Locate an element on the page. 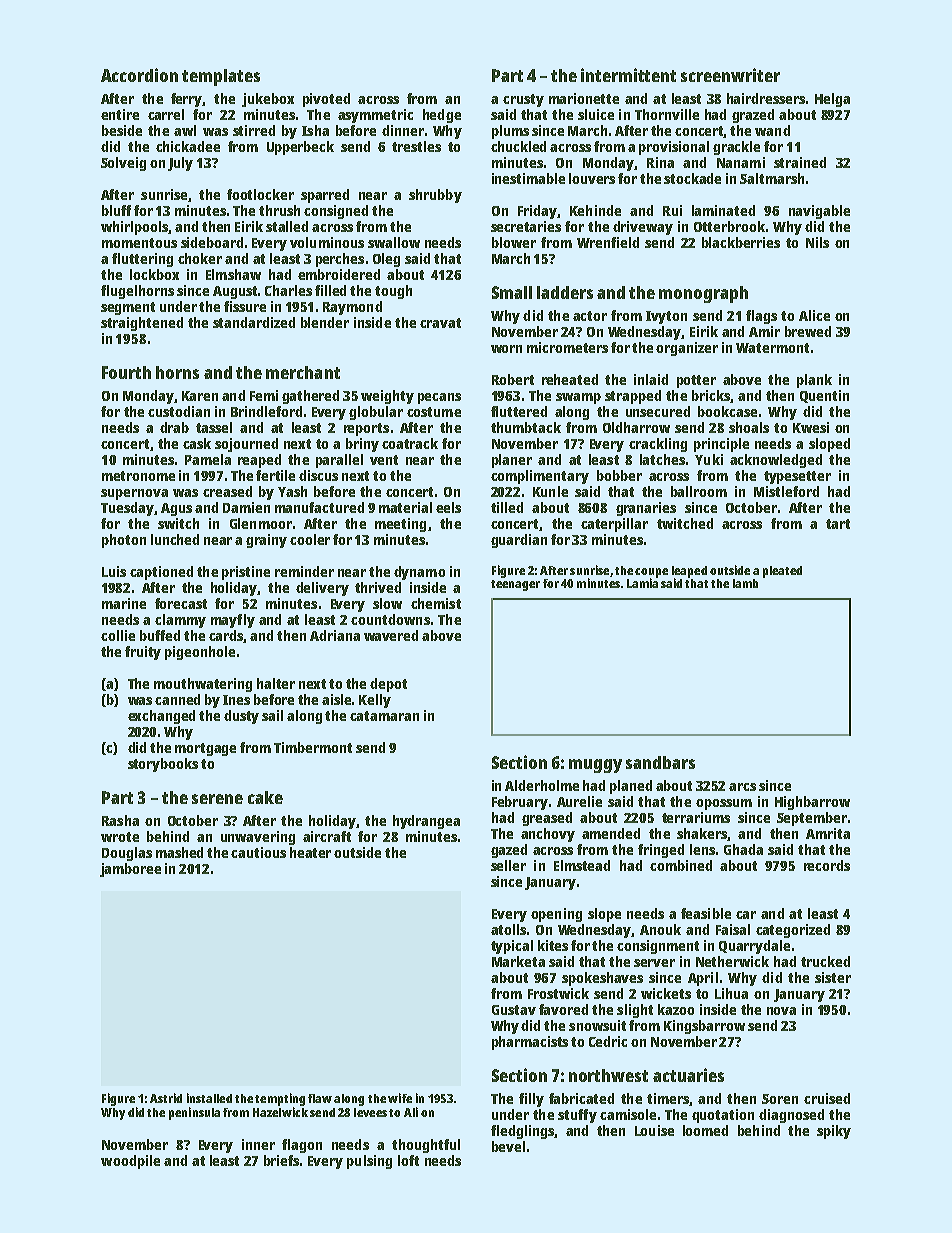 This page has height=1233, width=952. muggy is located at coordinates (595, 766).
